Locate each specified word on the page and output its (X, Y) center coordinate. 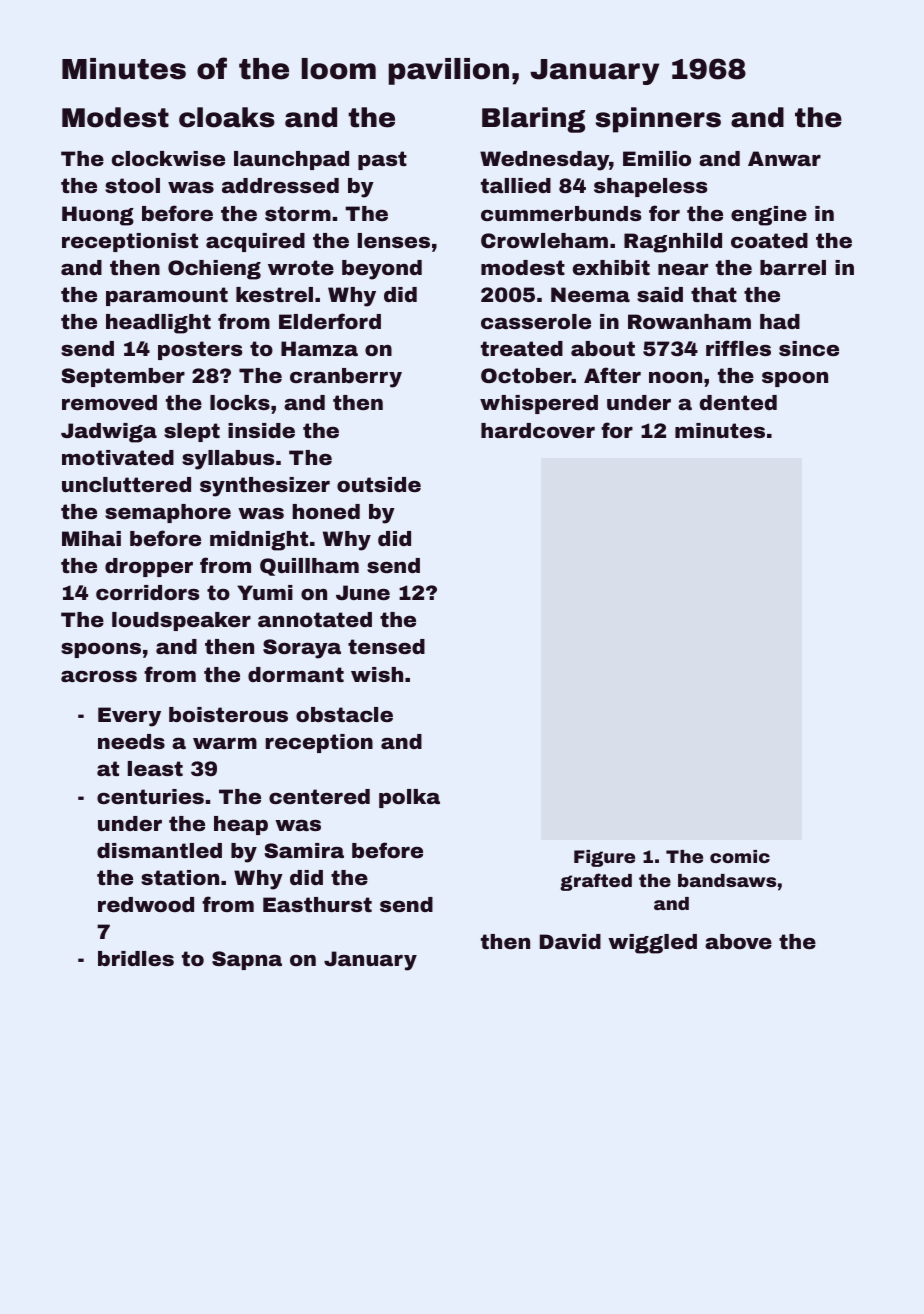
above (738, 941)
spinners (658, 120)
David (570, 941)
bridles (136, 958)
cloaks (227, 117)
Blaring (533, 120)
